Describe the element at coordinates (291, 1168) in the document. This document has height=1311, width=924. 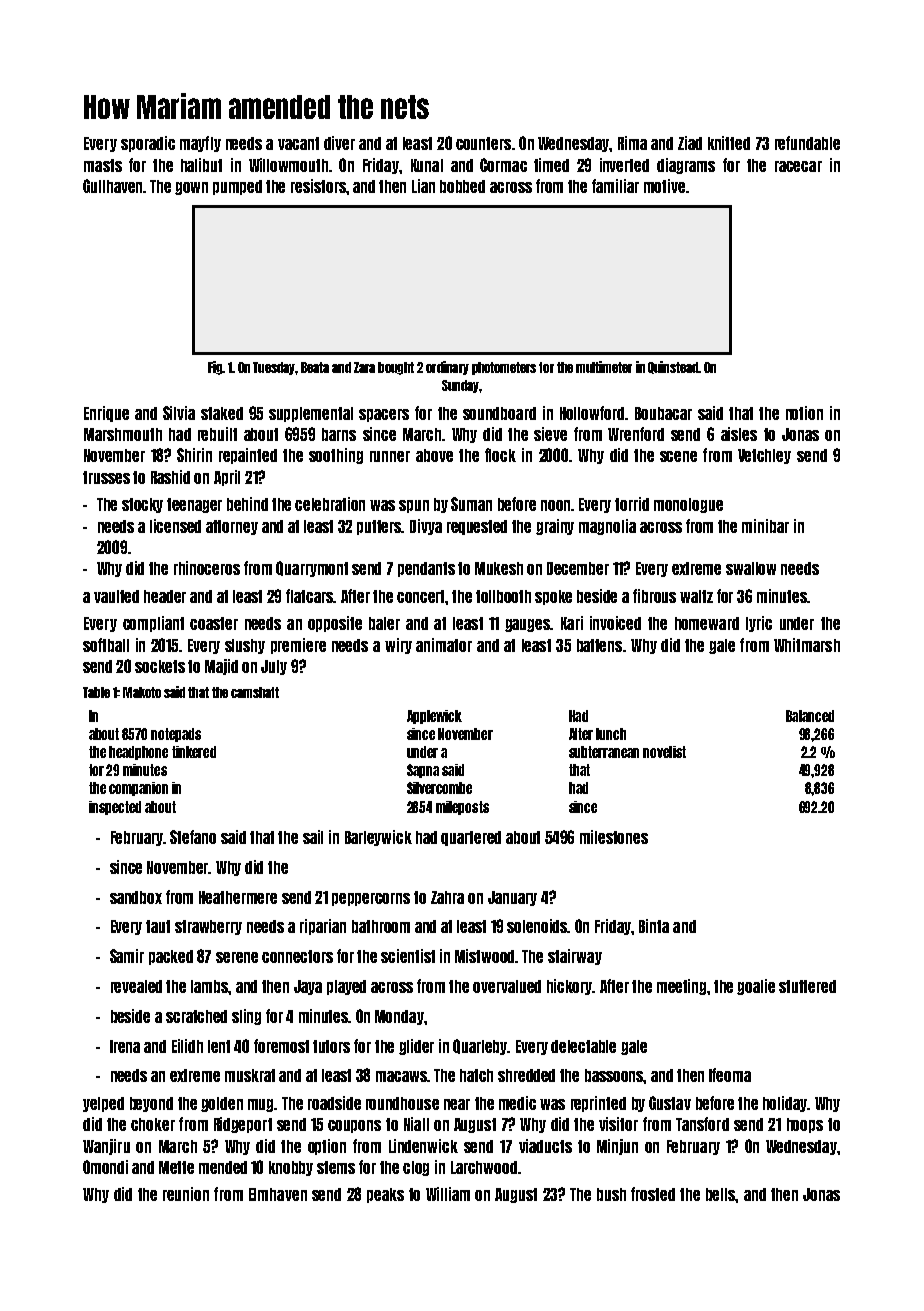
I see `knobby` at that location.
